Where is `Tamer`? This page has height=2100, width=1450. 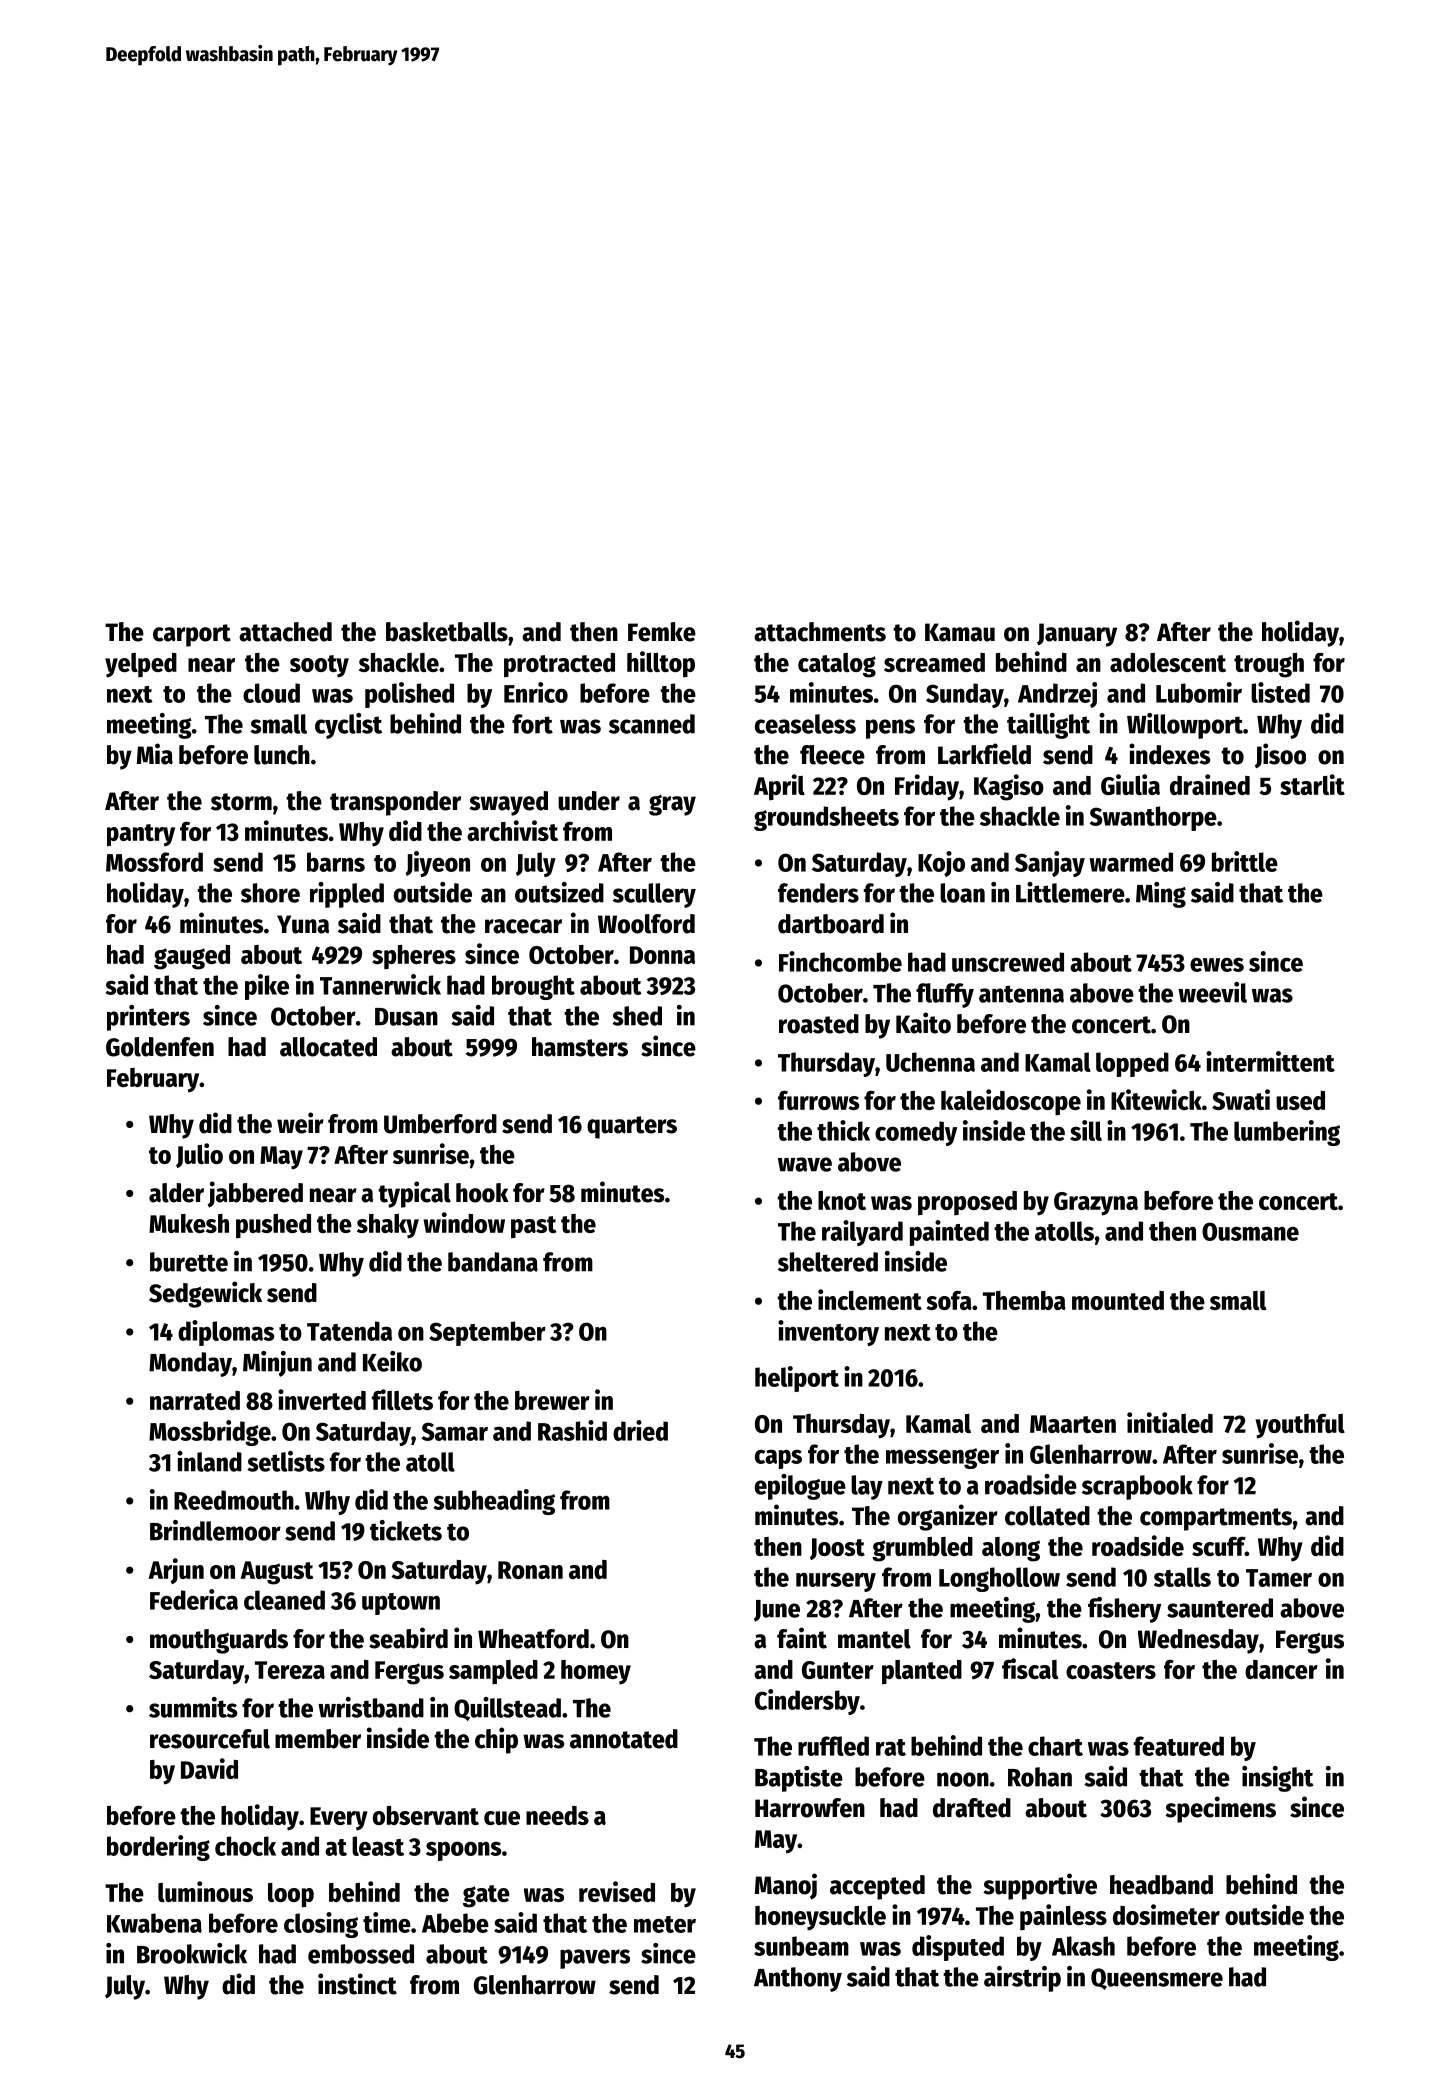
Tamer is located at coordinates (1279, 1578).
